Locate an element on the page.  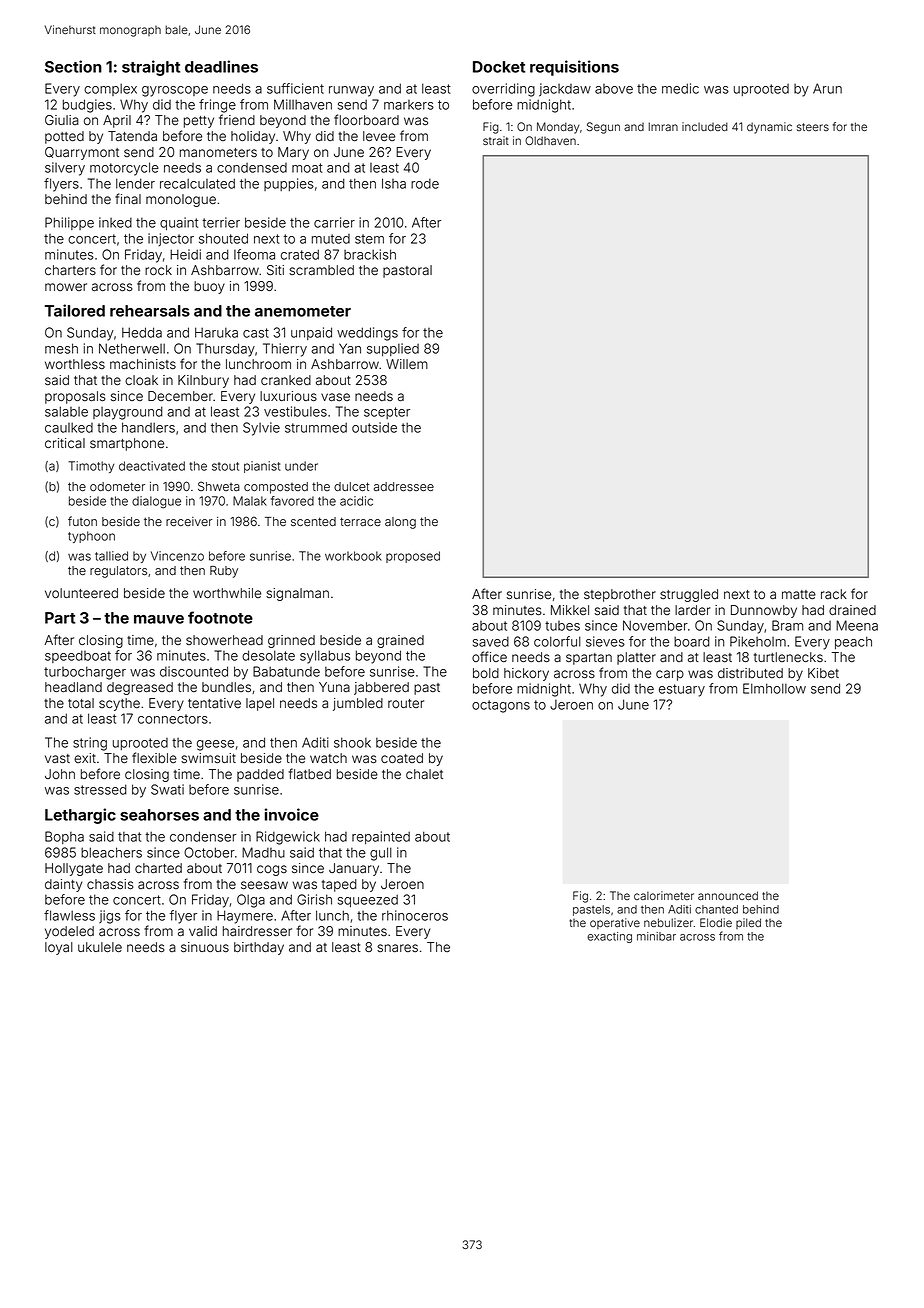
Arun is located at coordinates (827, 88).
